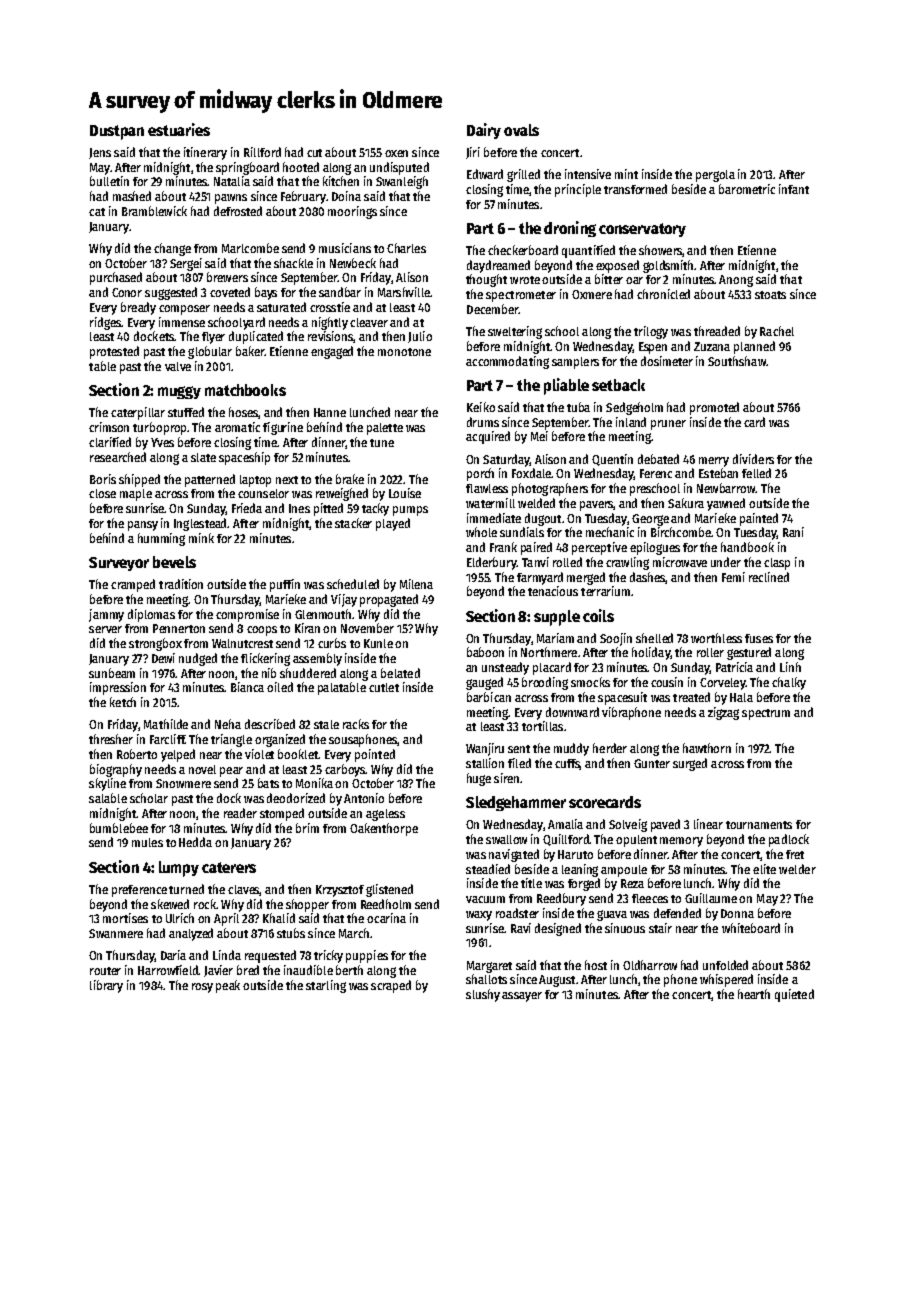 This document has height=1316, width=908. Describe the element at coordinates (484, 683) in the document. I see `gauged` at that location.
